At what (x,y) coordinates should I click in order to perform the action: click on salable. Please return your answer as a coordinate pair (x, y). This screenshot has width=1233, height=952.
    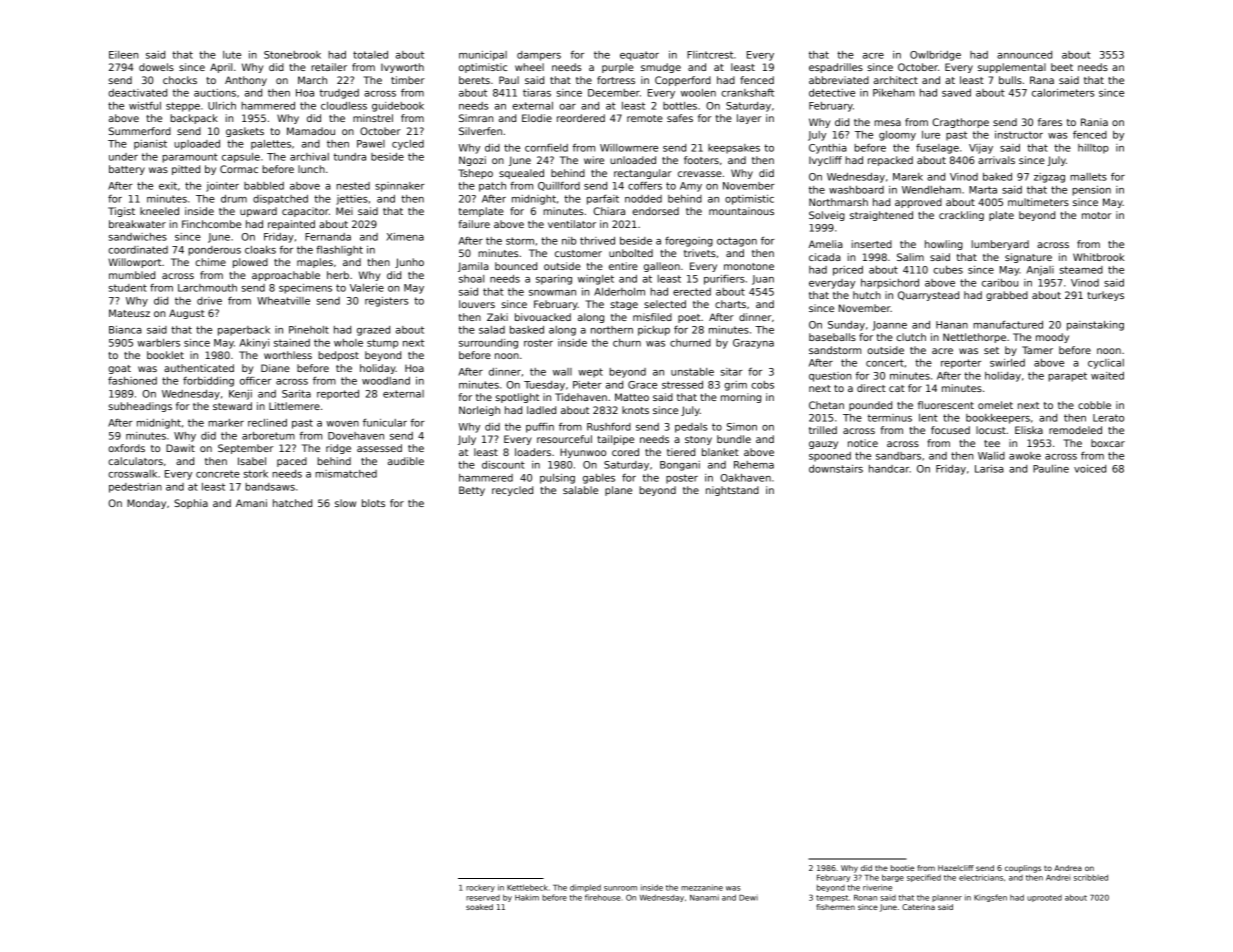
    Looking at the image, I should click on (580, 490).
